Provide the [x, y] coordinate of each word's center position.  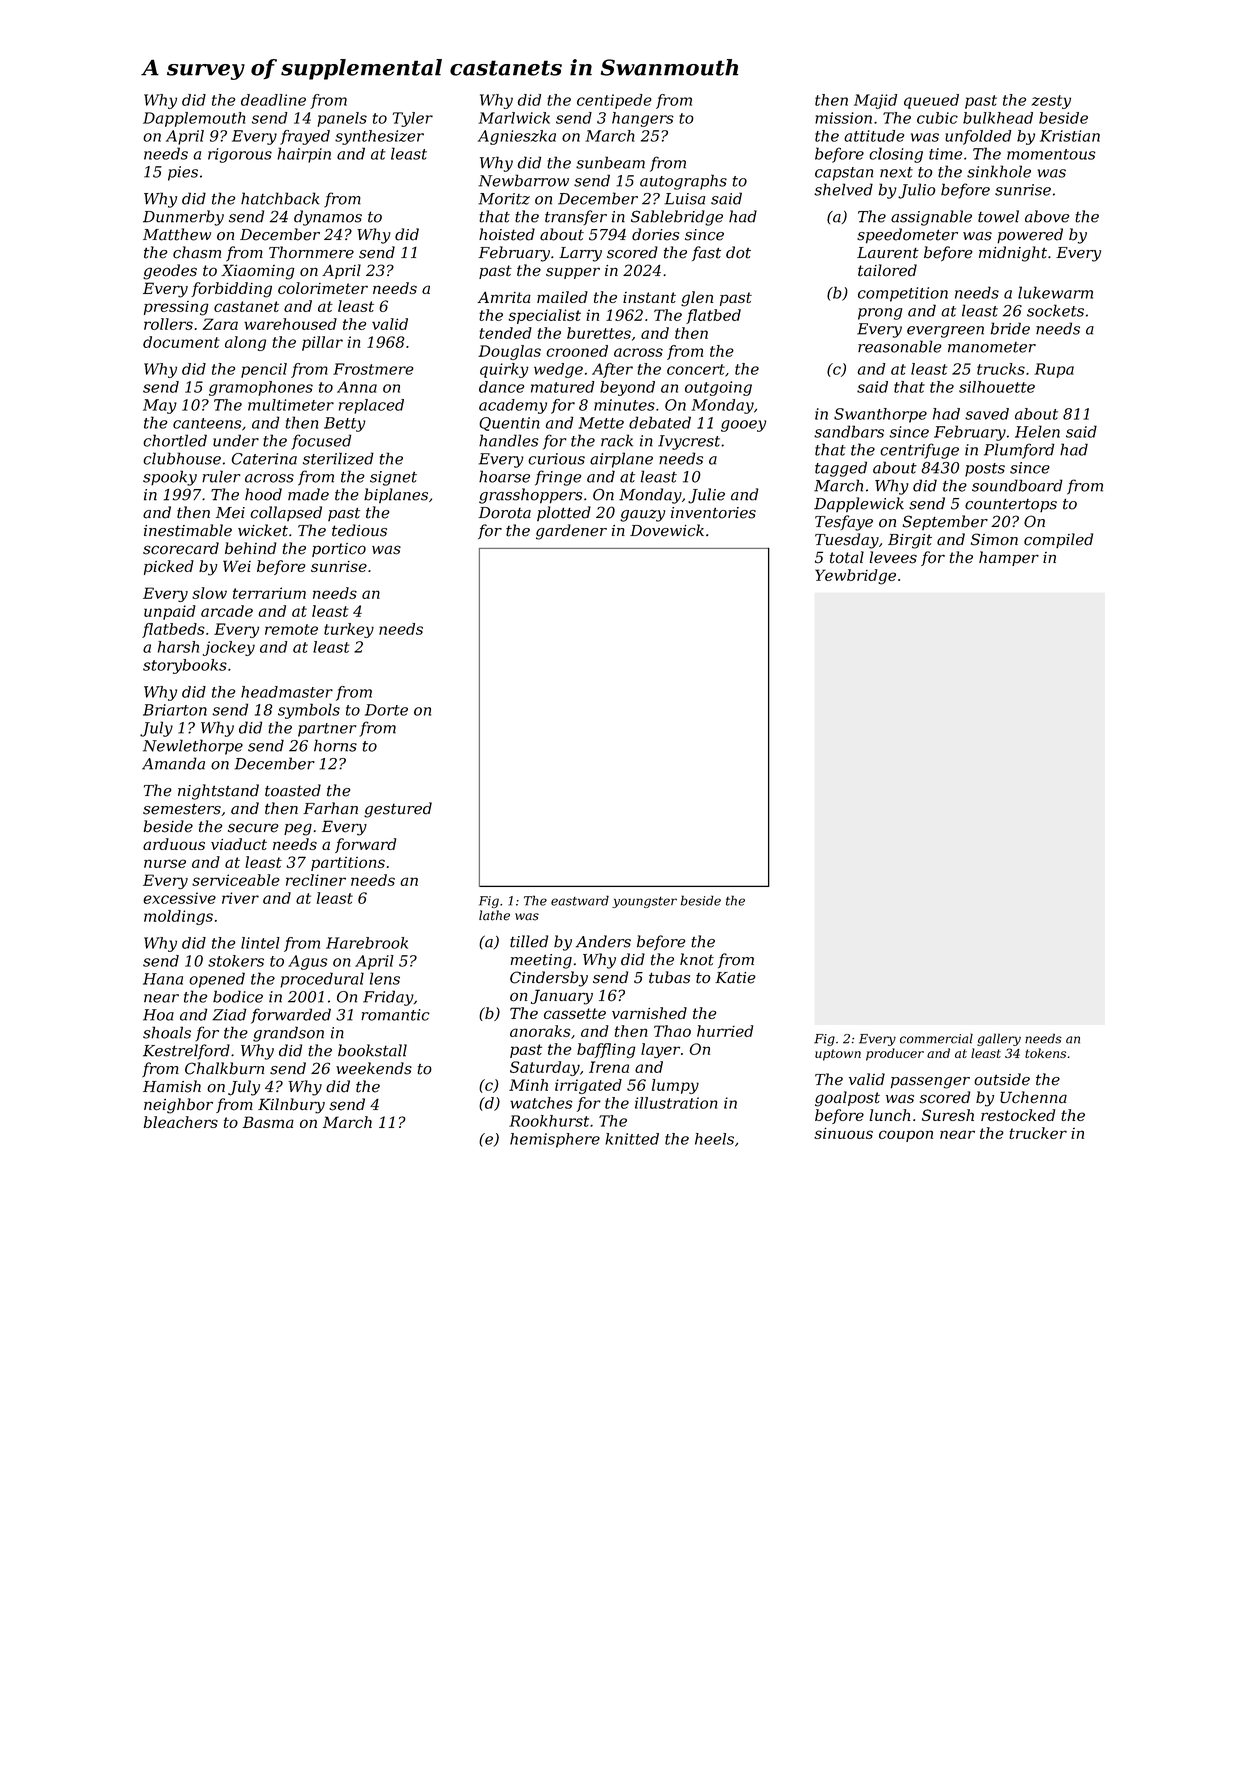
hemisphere [555, 1140]
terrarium [269, 593]
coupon [906, 1136]
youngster [644, 902]
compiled [1058, 540]
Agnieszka [517, 137]
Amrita [504, 297]
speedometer [907, 236]
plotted [564, 513]
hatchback [280, 198]
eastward [580, 900]
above [1047, 216]
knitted [632, 1139]
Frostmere [373, 369]
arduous [174, 844]
